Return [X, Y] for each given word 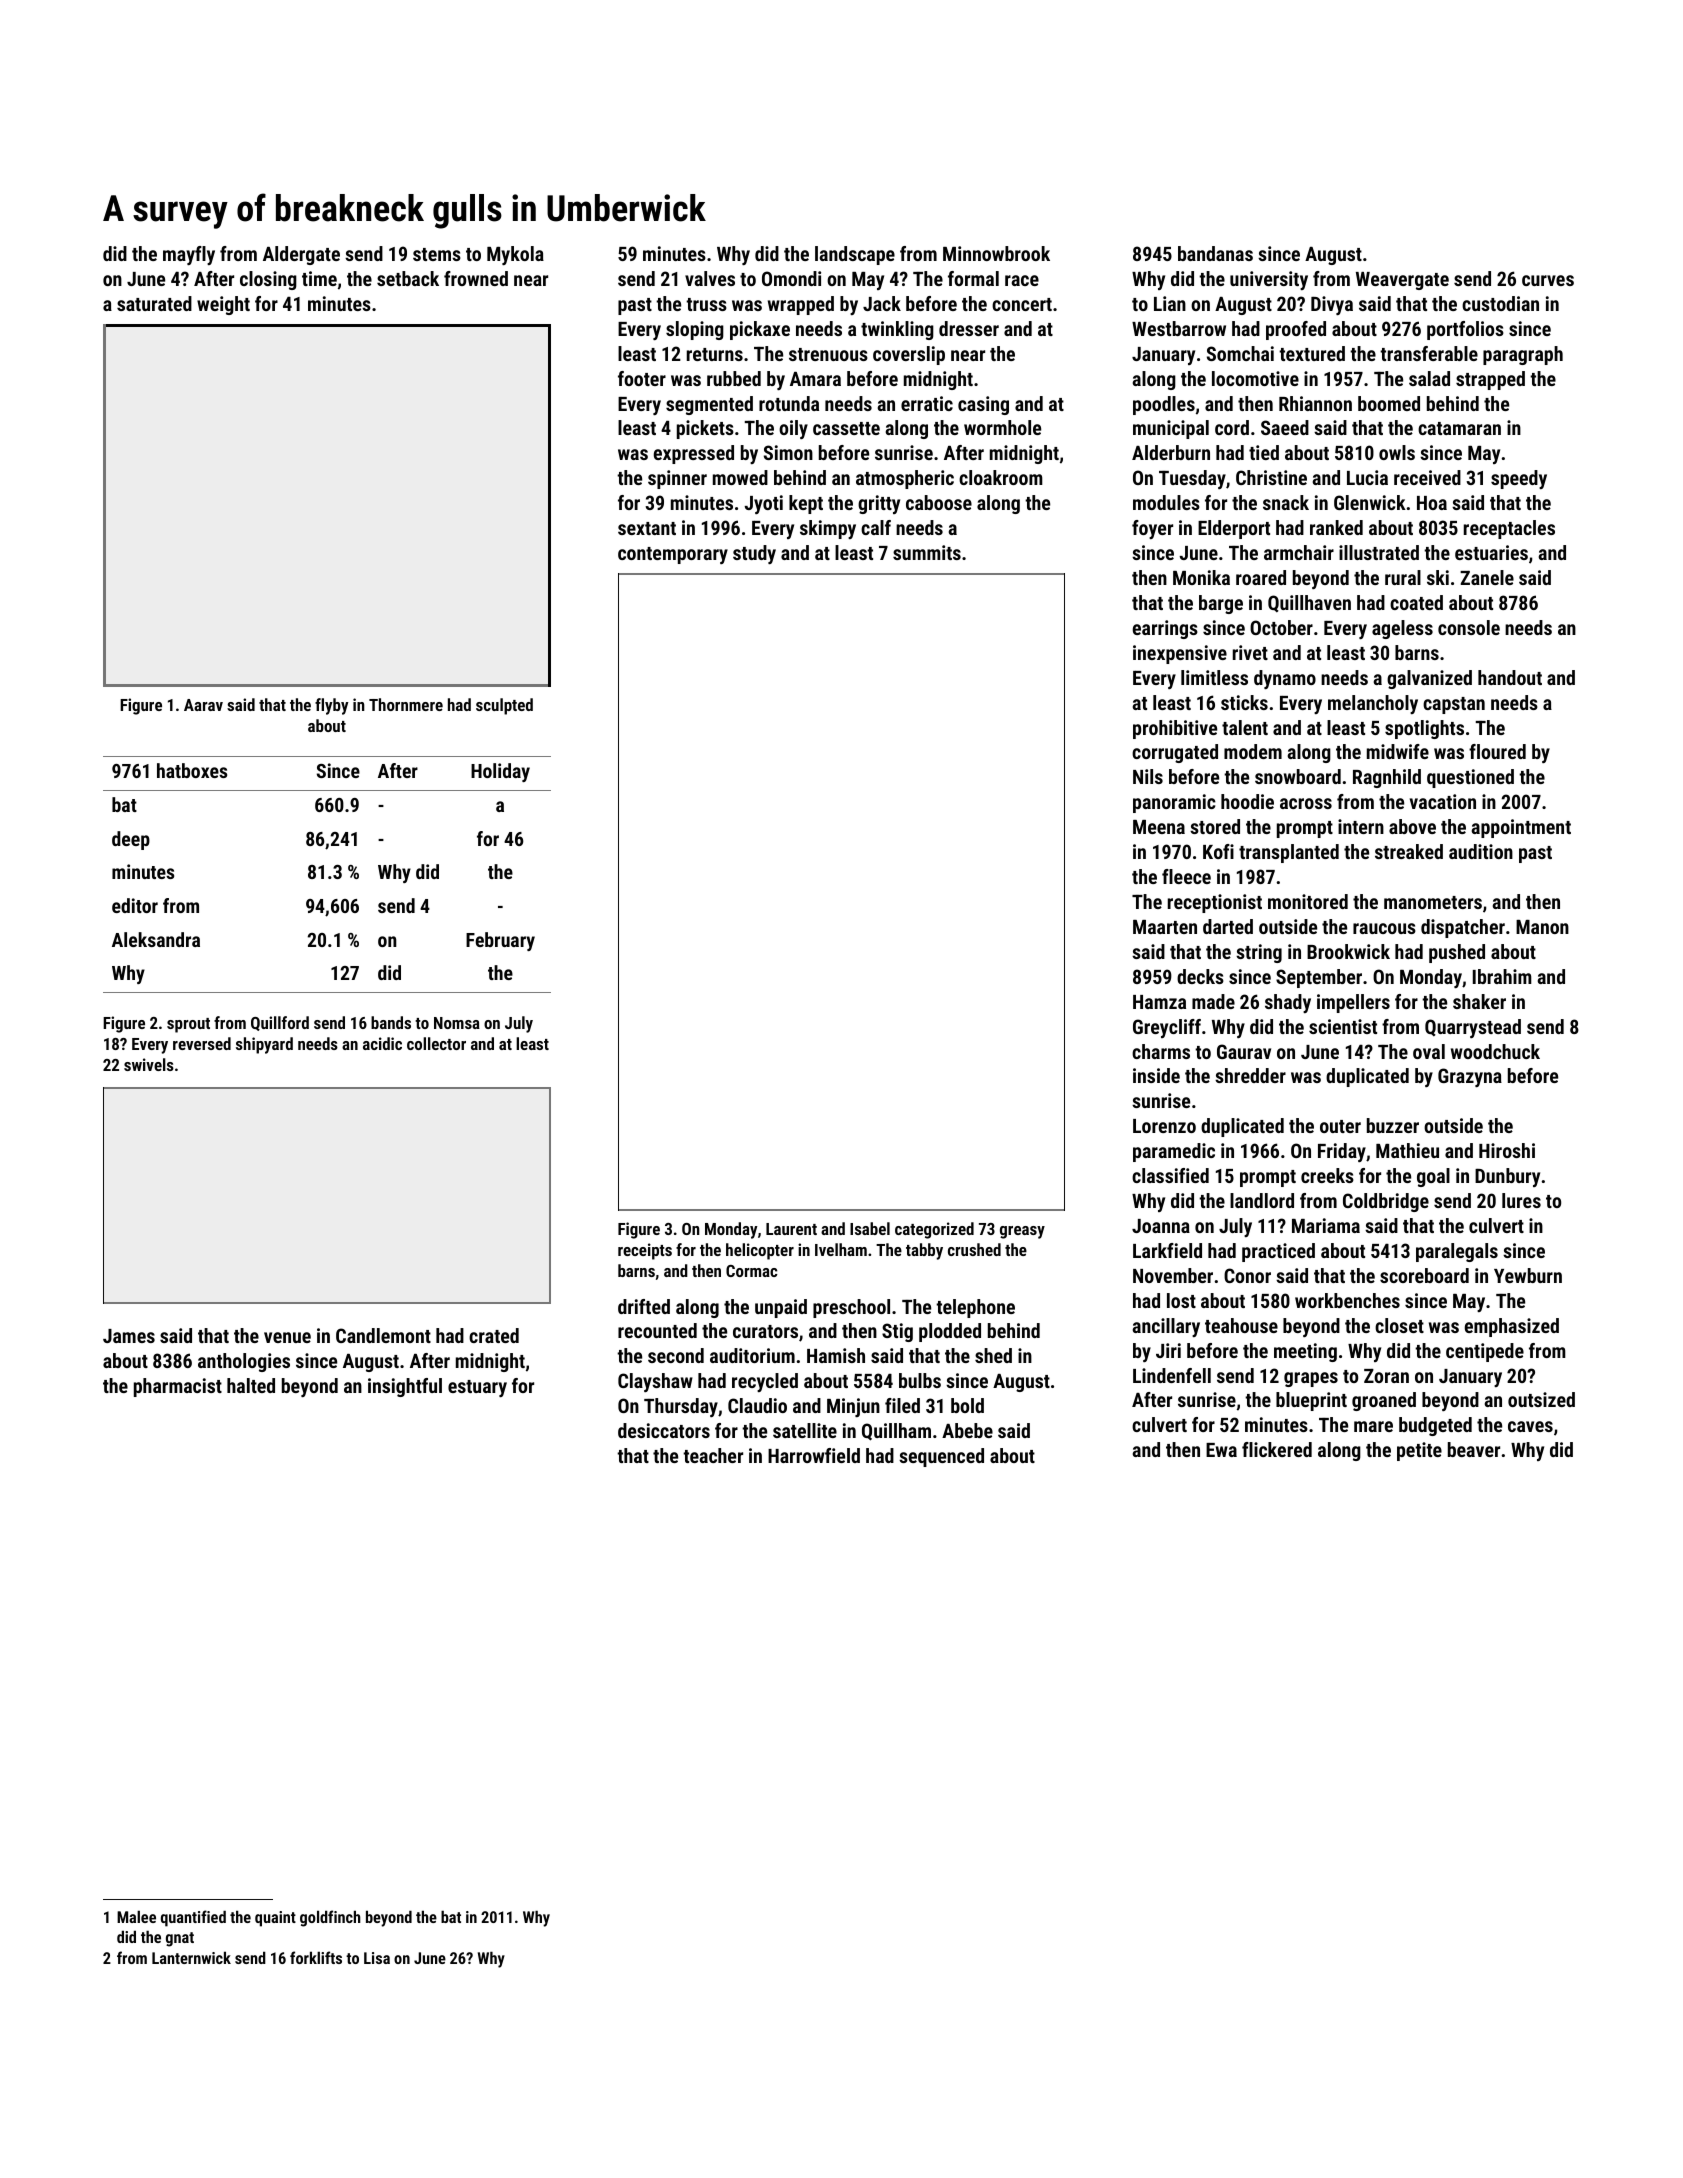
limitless [1214, 677]
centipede [1485, 1352]
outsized [1541, 1399]
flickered [1277, 1449]
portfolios [1465, 330]
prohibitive [1175, 729]
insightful [405, 1387]
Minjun [853, 1407]
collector [436, 1043]
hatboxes [192, 770]
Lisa [377, 1958]
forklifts [316, 1957]
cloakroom [1001, 477]
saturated [154, 303]
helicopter [760, 1251]
